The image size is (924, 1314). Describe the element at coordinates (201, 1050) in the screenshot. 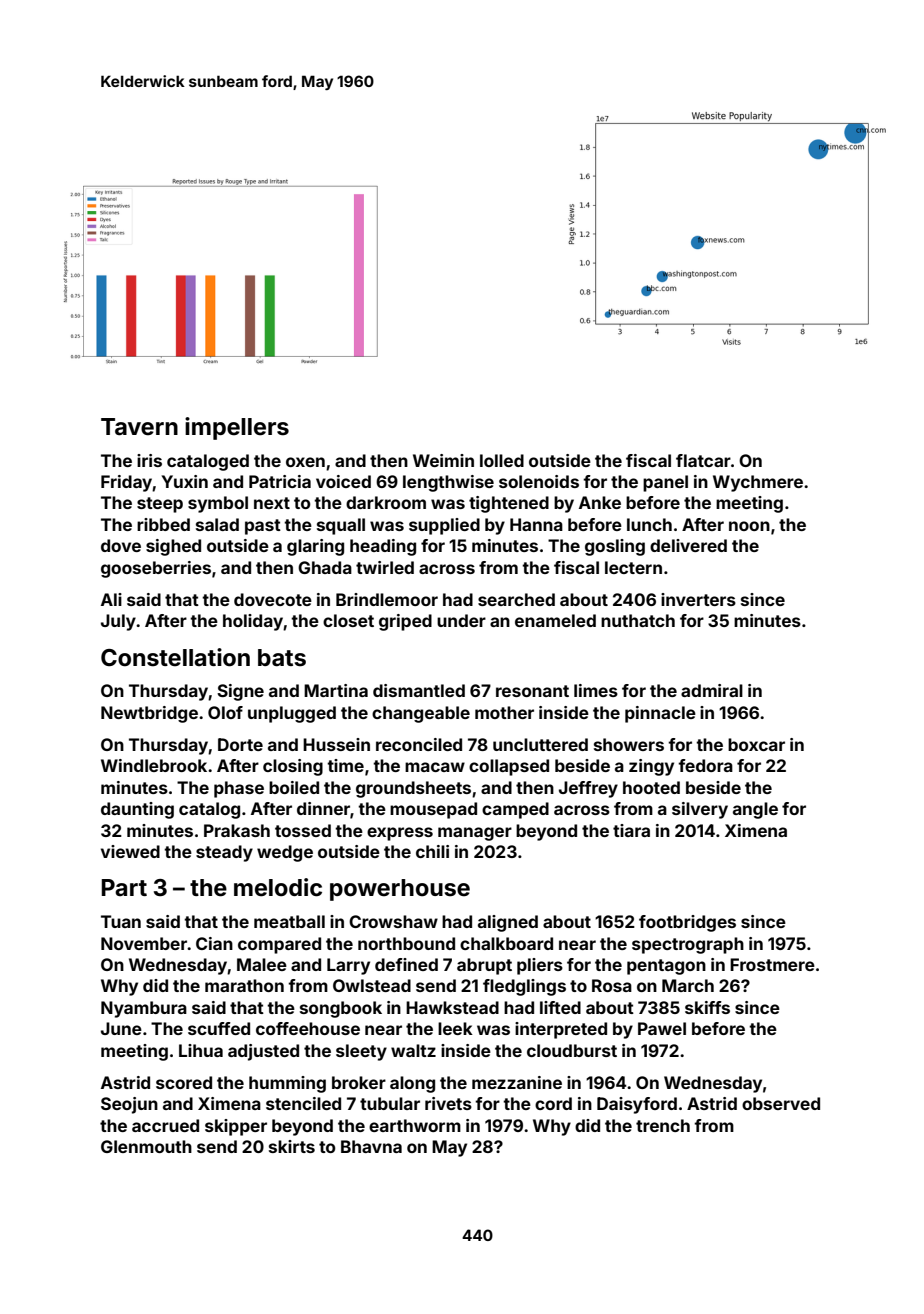

I see `Lihua` at that location.
